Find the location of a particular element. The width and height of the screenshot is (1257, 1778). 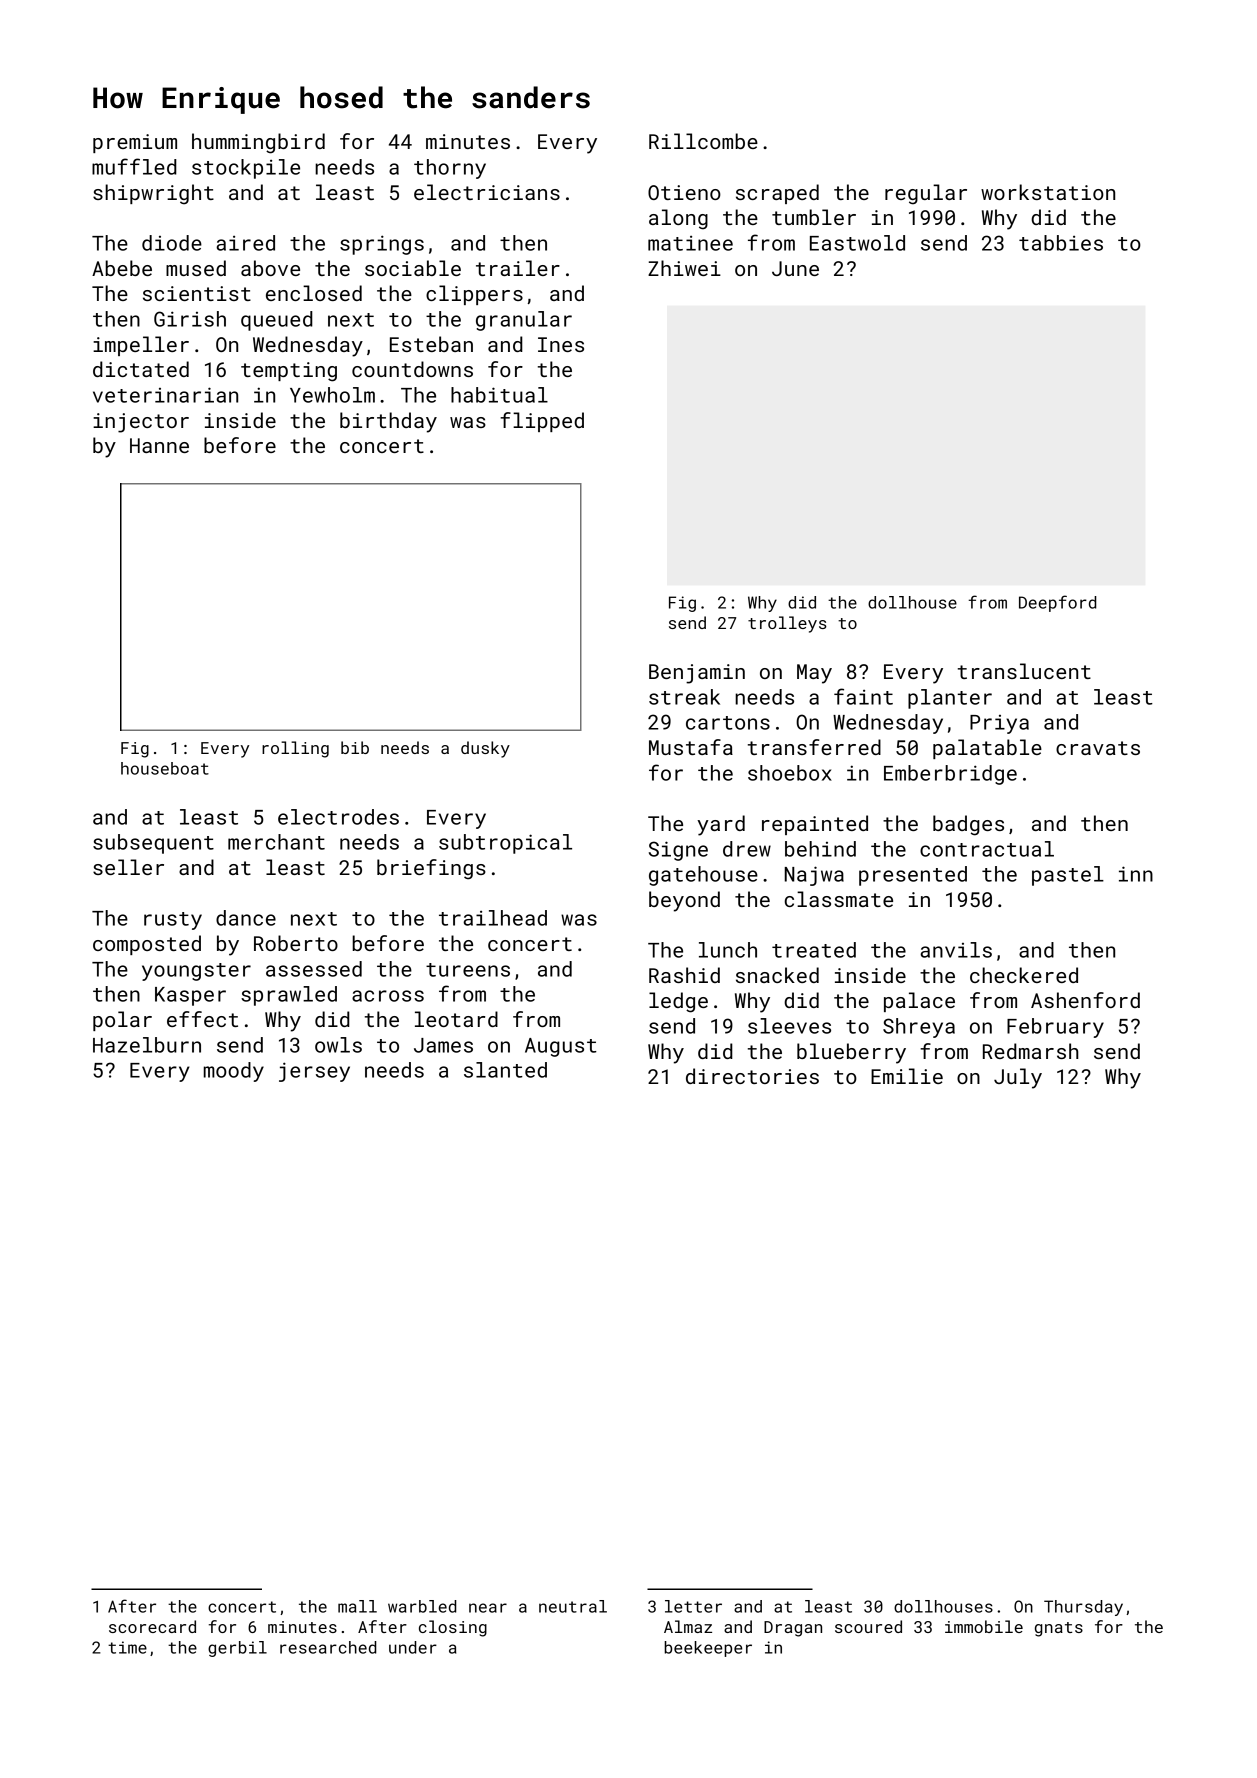

transferred is located at coordinates (814, 747).
